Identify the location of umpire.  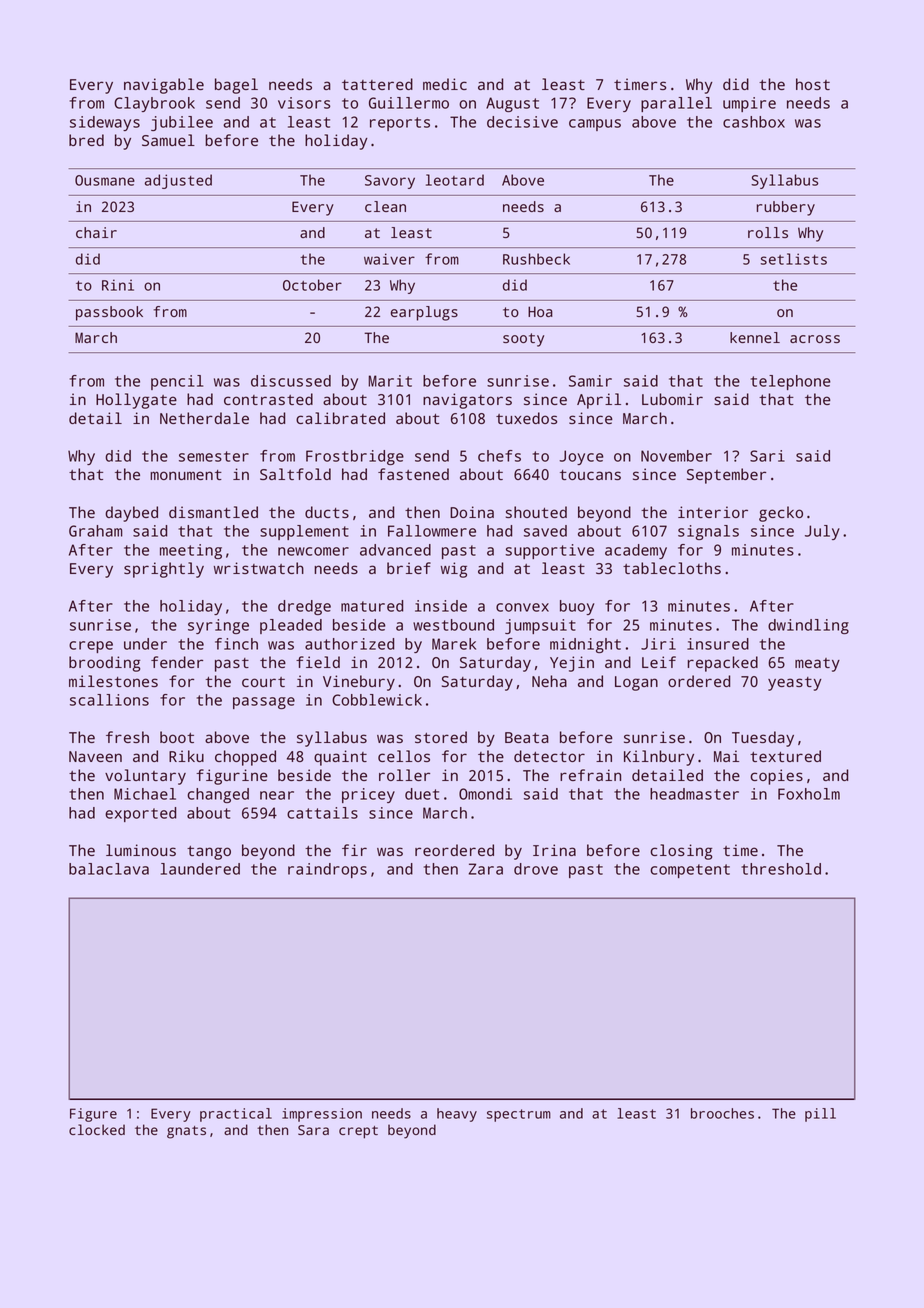
(749, 104).
